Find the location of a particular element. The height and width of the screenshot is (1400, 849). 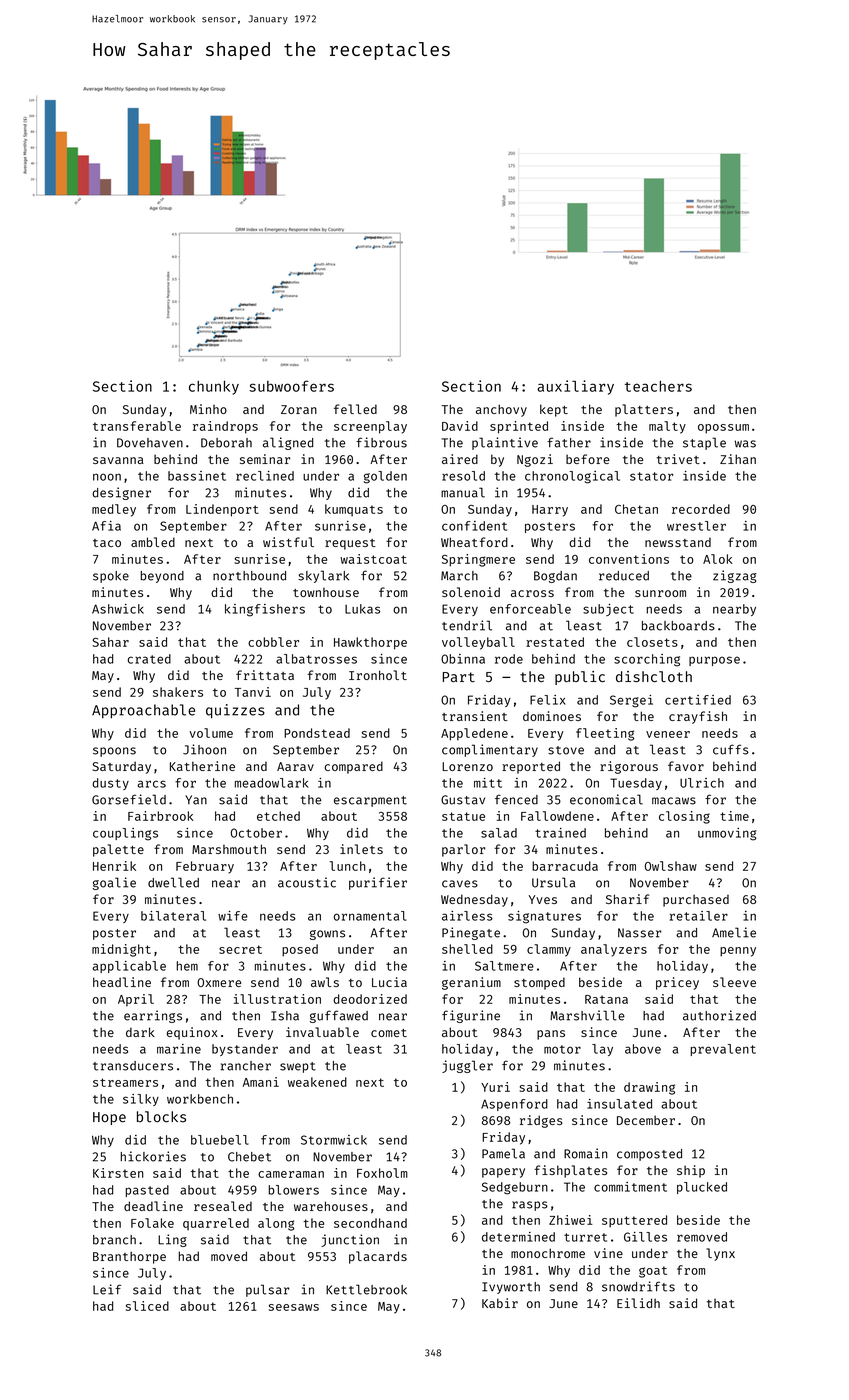

anchovy is located at coordinates (501, 410).
